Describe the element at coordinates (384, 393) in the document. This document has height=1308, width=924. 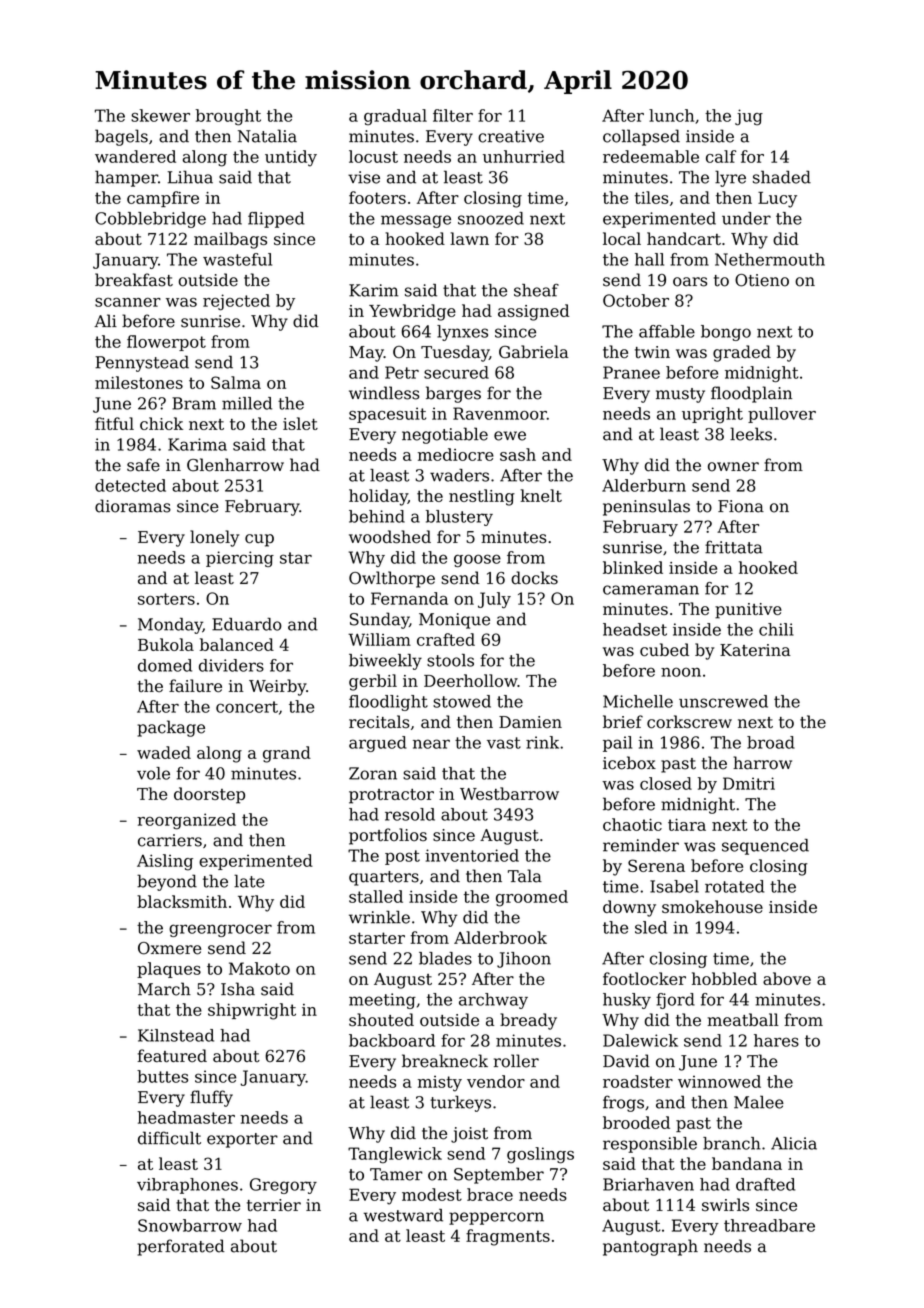
I see `windless` at that location.
